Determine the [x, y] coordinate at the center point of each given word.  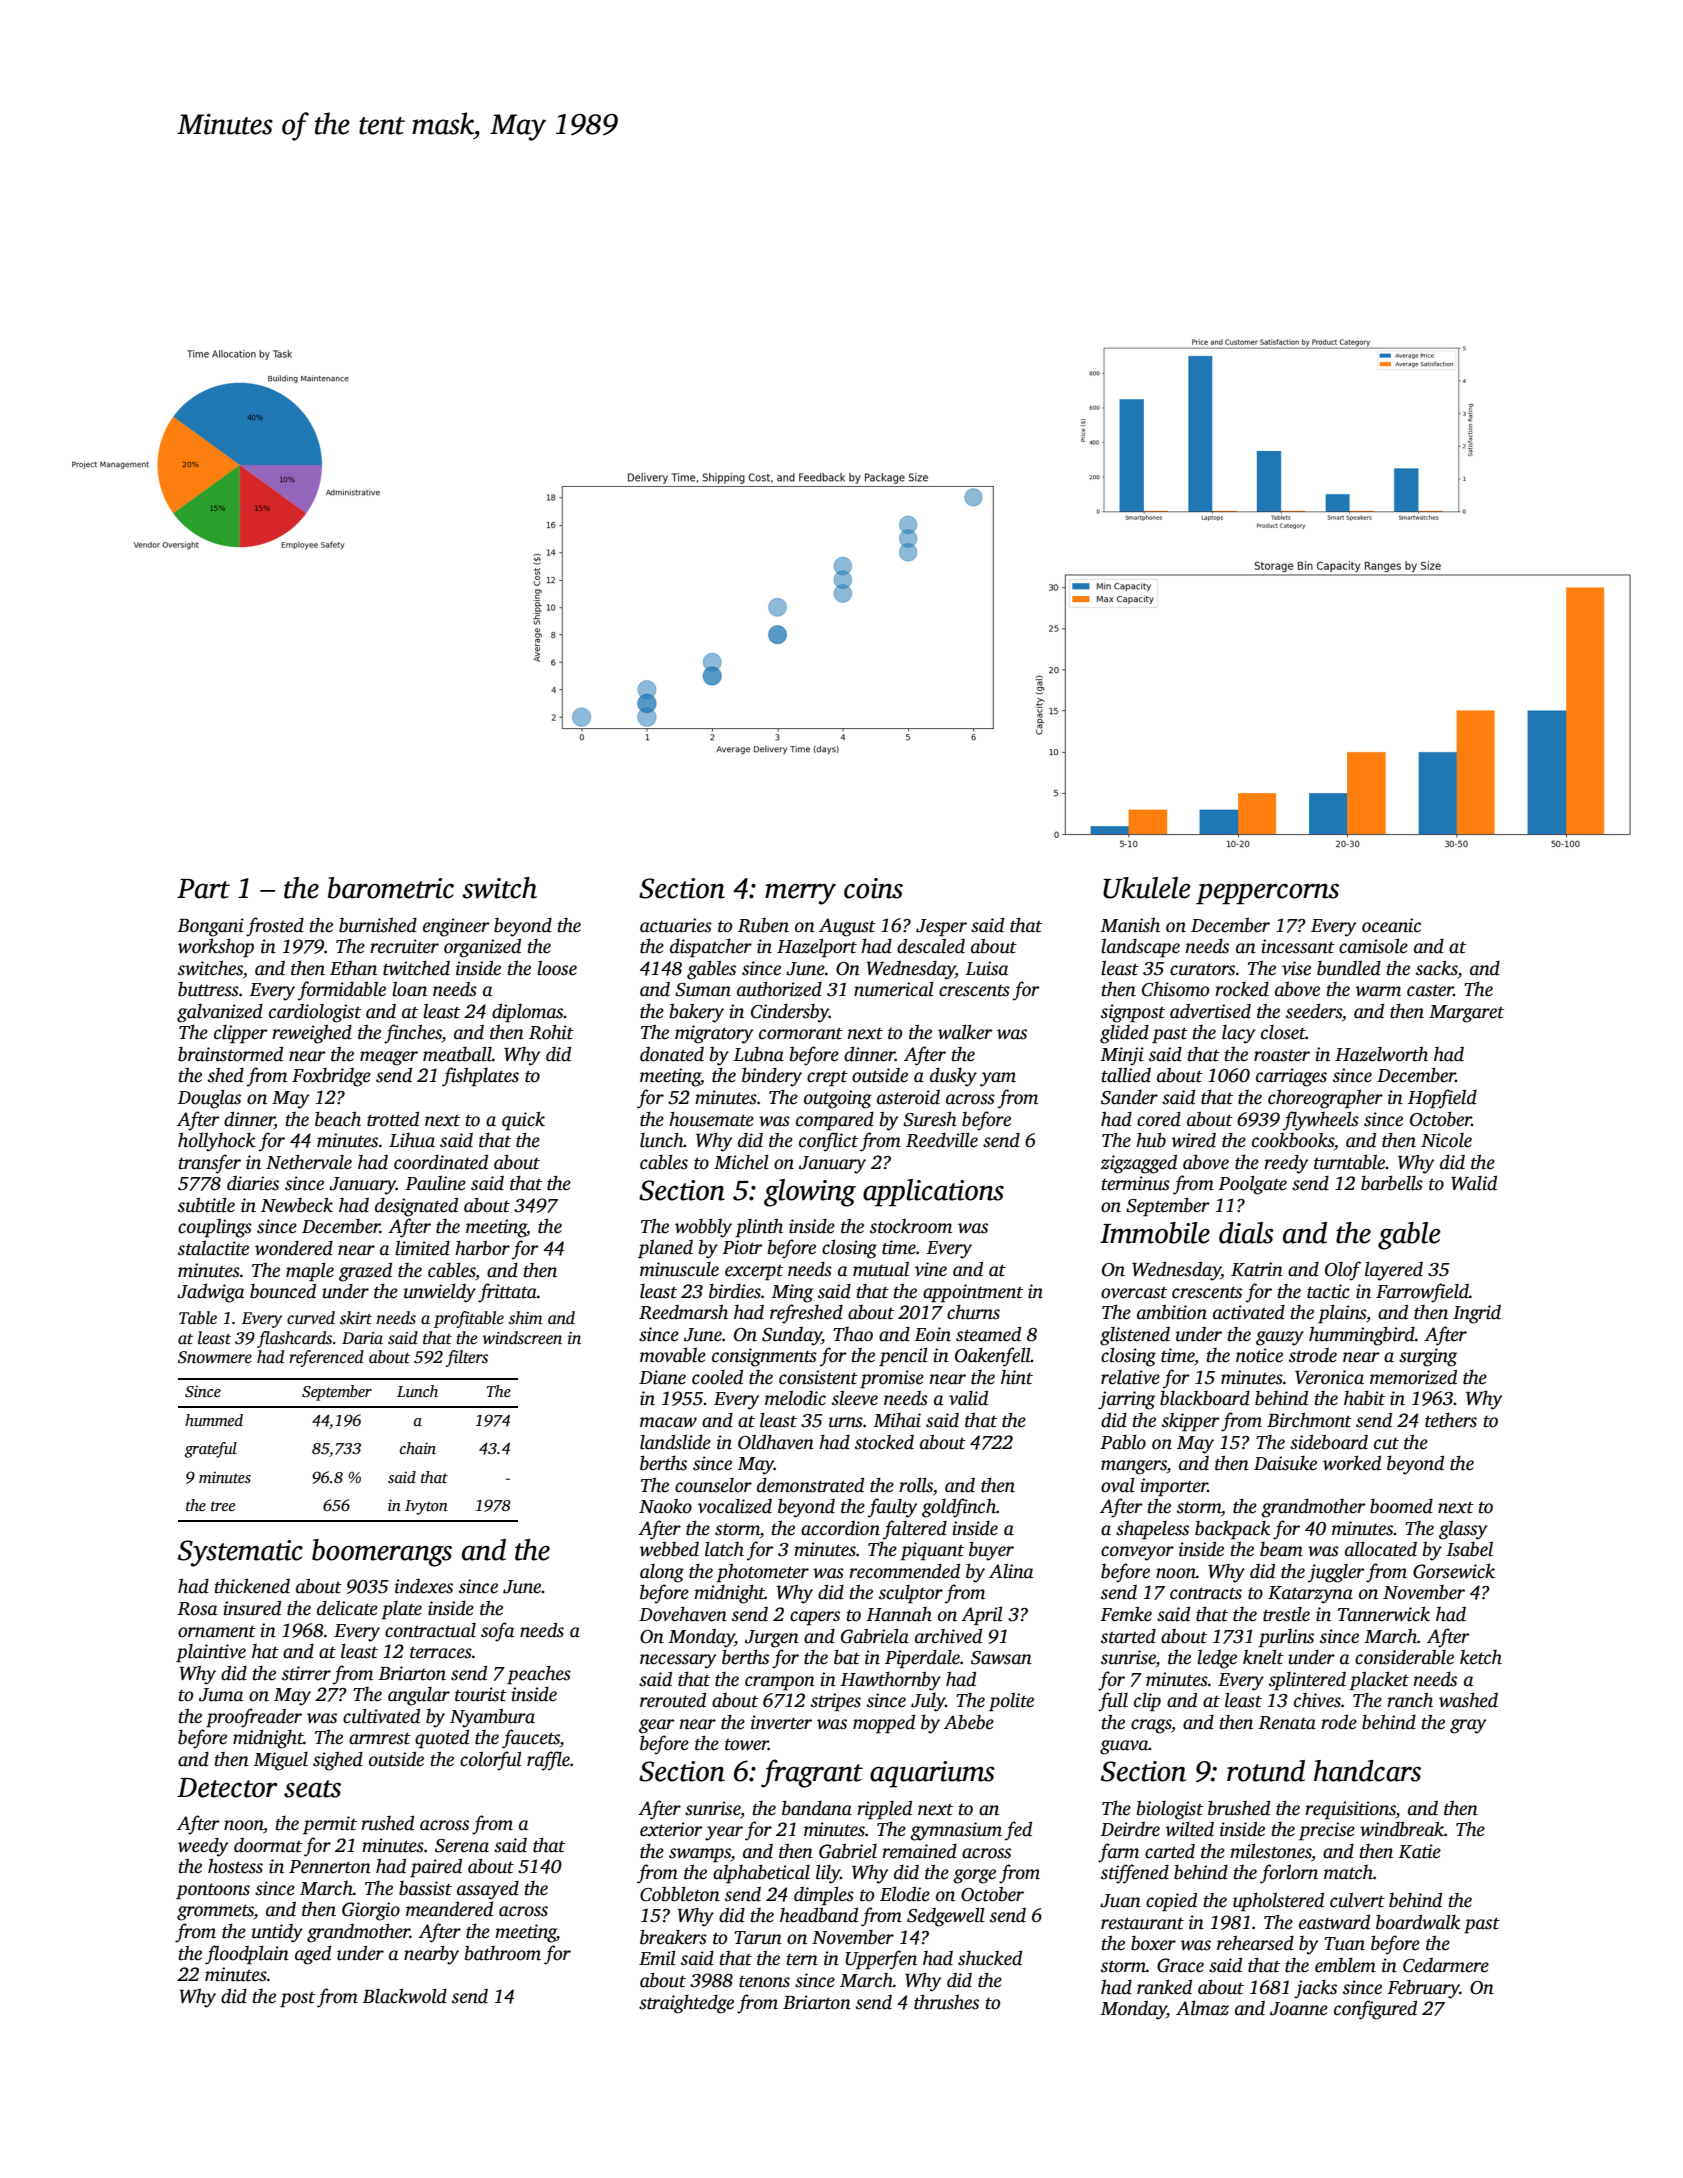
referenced [326, 1358]
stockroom [911, 1226]
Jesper [941, 928]
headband [819, 1915]
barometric [391, 888]
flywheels [1321, 1121]
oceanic [1391, 925]
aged [313, 1955]
